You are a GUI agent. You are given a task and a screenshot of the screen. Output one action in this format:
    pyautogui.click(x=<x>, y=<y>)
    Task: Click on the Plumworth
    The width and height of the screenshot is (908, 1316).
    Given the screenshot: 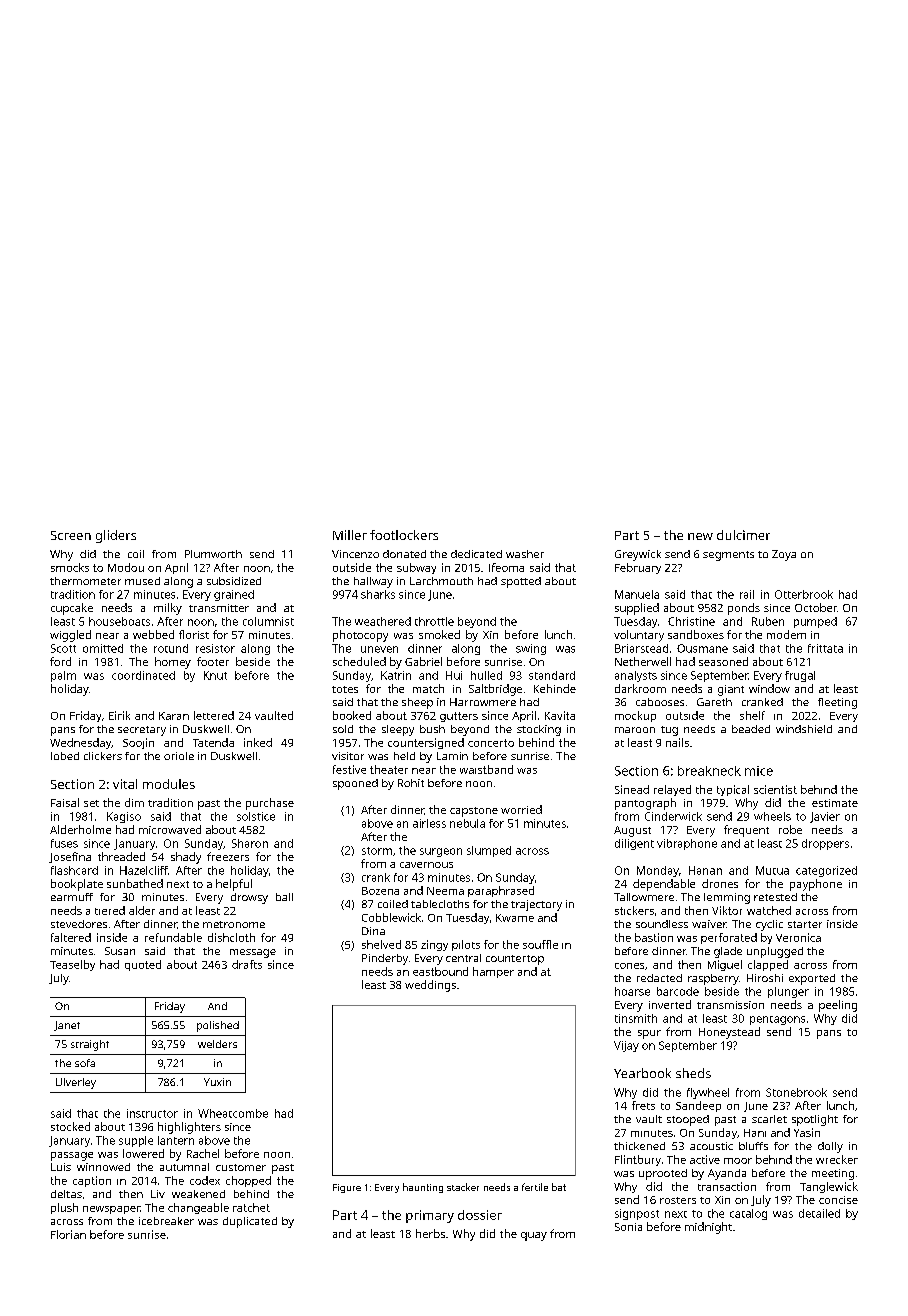 What is the action you would take?
    pyautogui.click(x=213, y=554)
